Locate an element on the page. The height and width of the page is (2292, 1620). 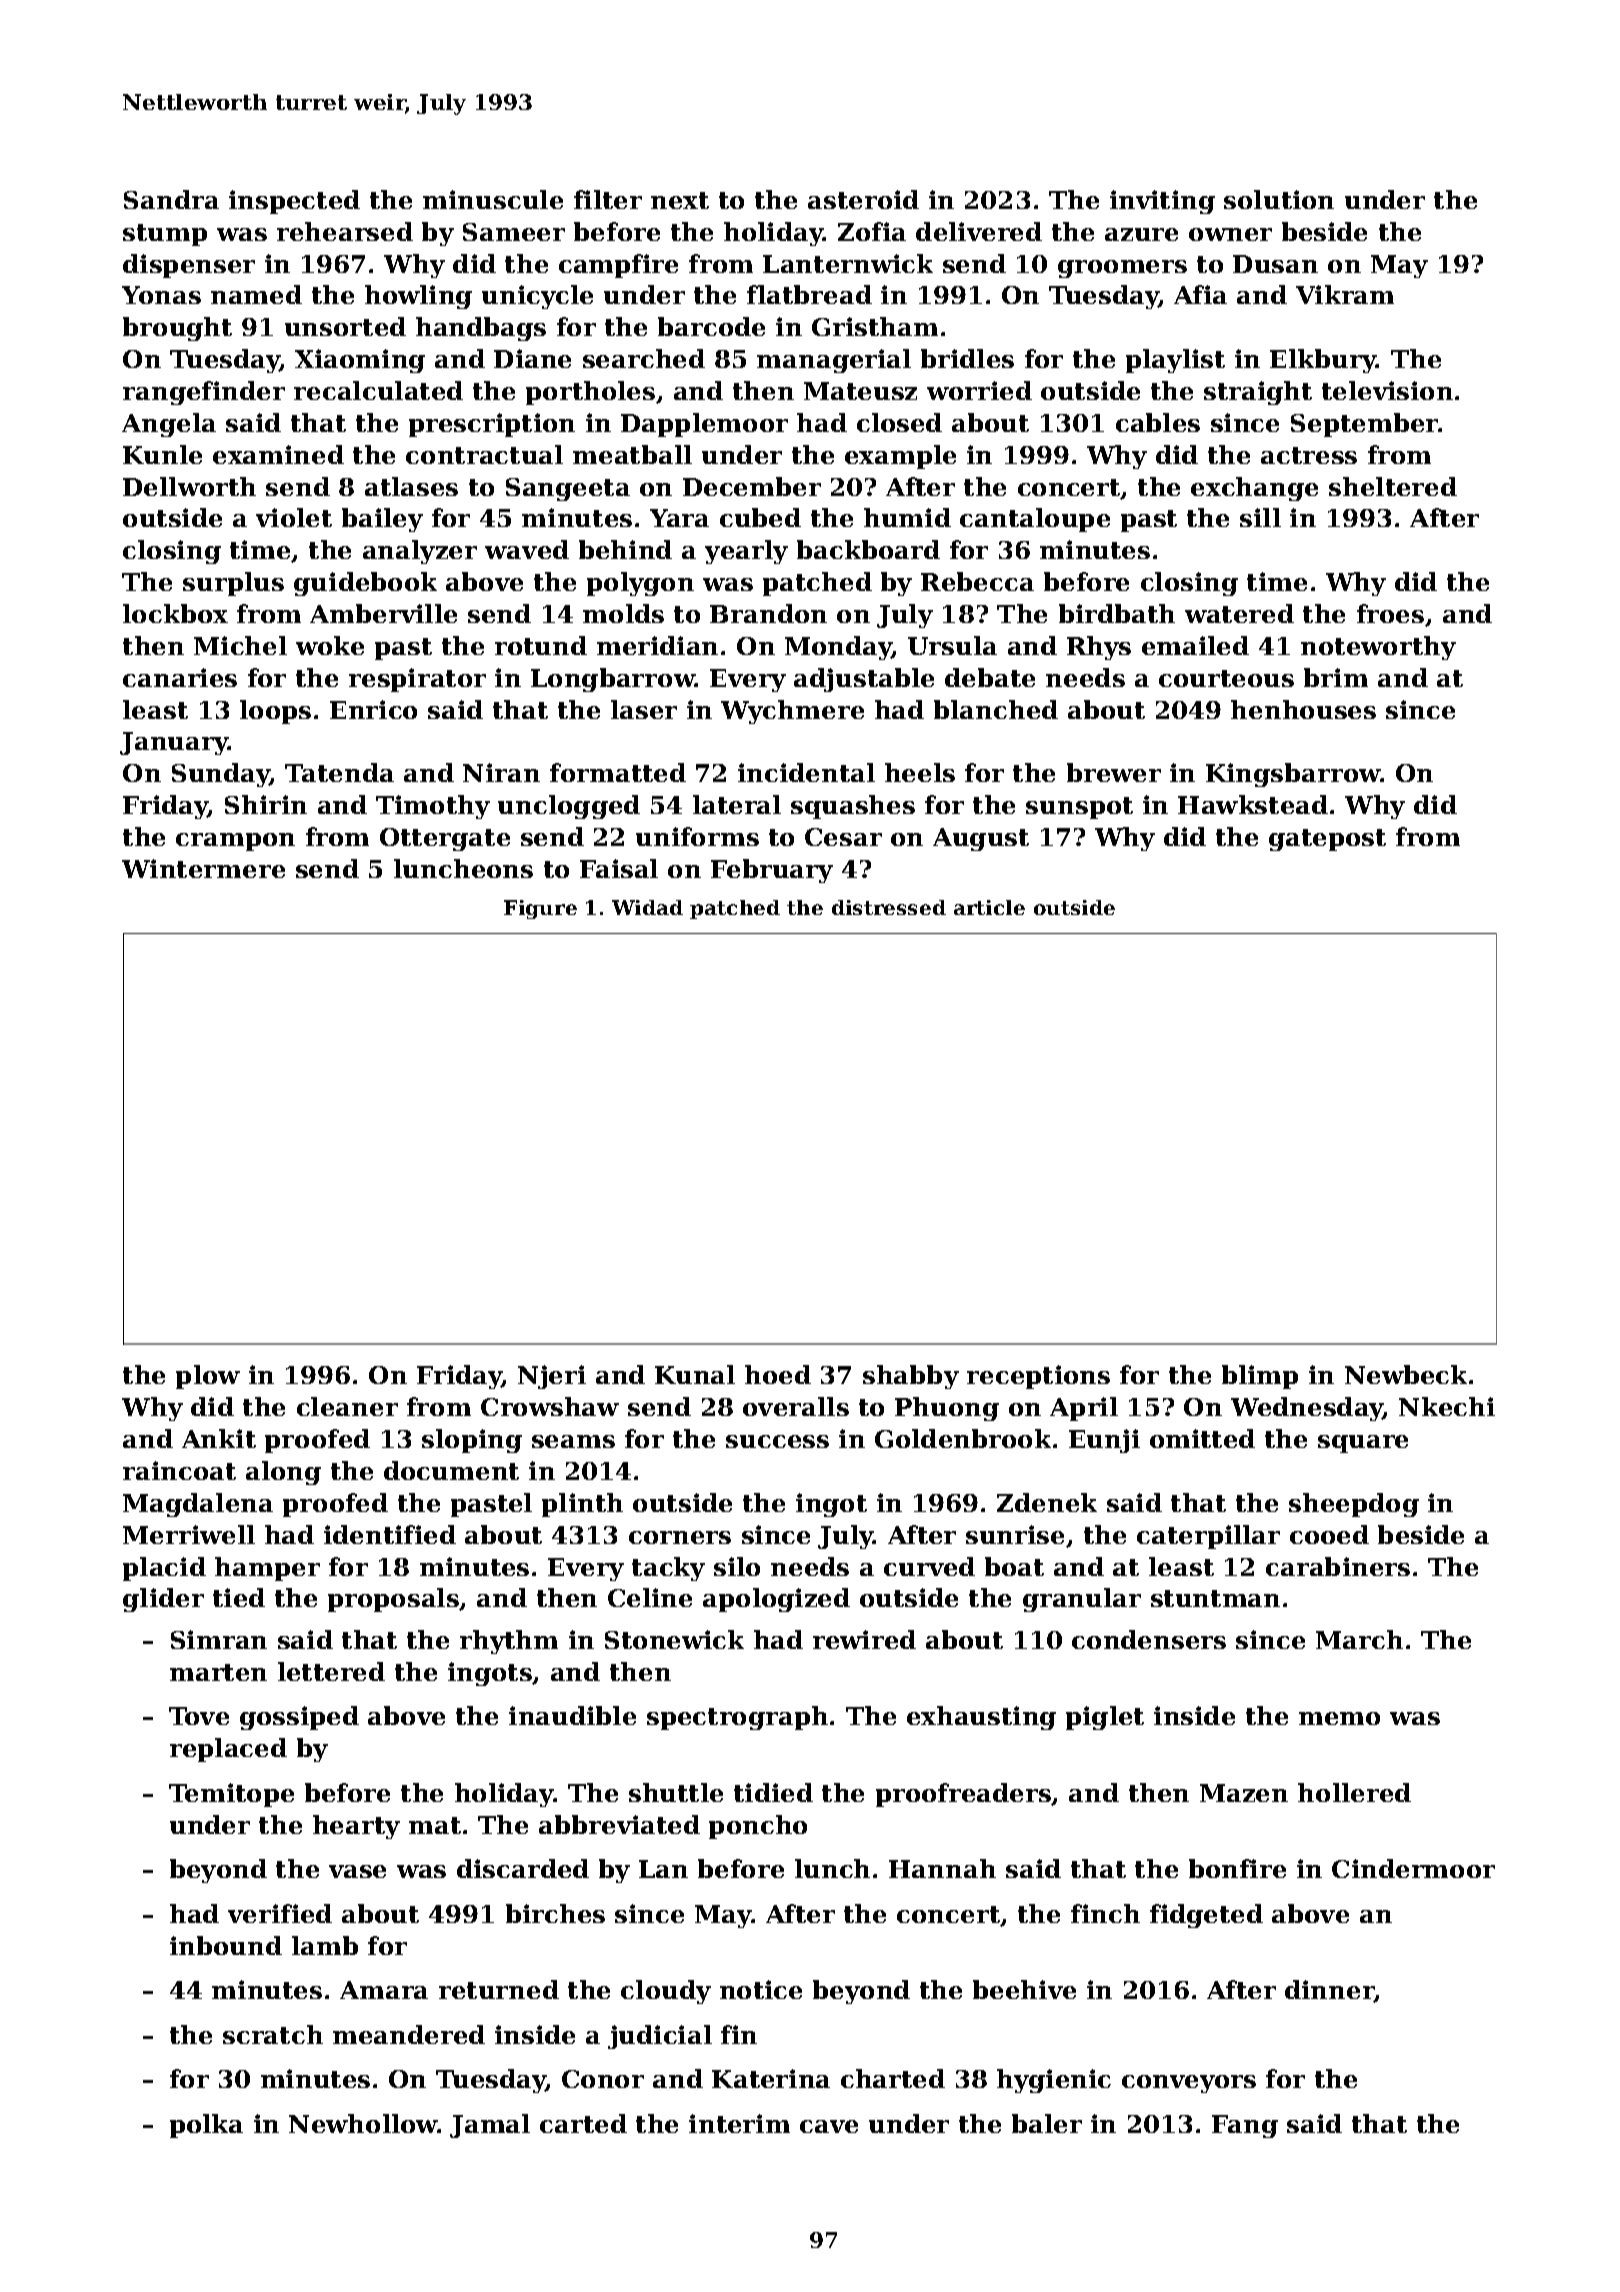
Newbeck is located at coordinates (1406, 1374).
